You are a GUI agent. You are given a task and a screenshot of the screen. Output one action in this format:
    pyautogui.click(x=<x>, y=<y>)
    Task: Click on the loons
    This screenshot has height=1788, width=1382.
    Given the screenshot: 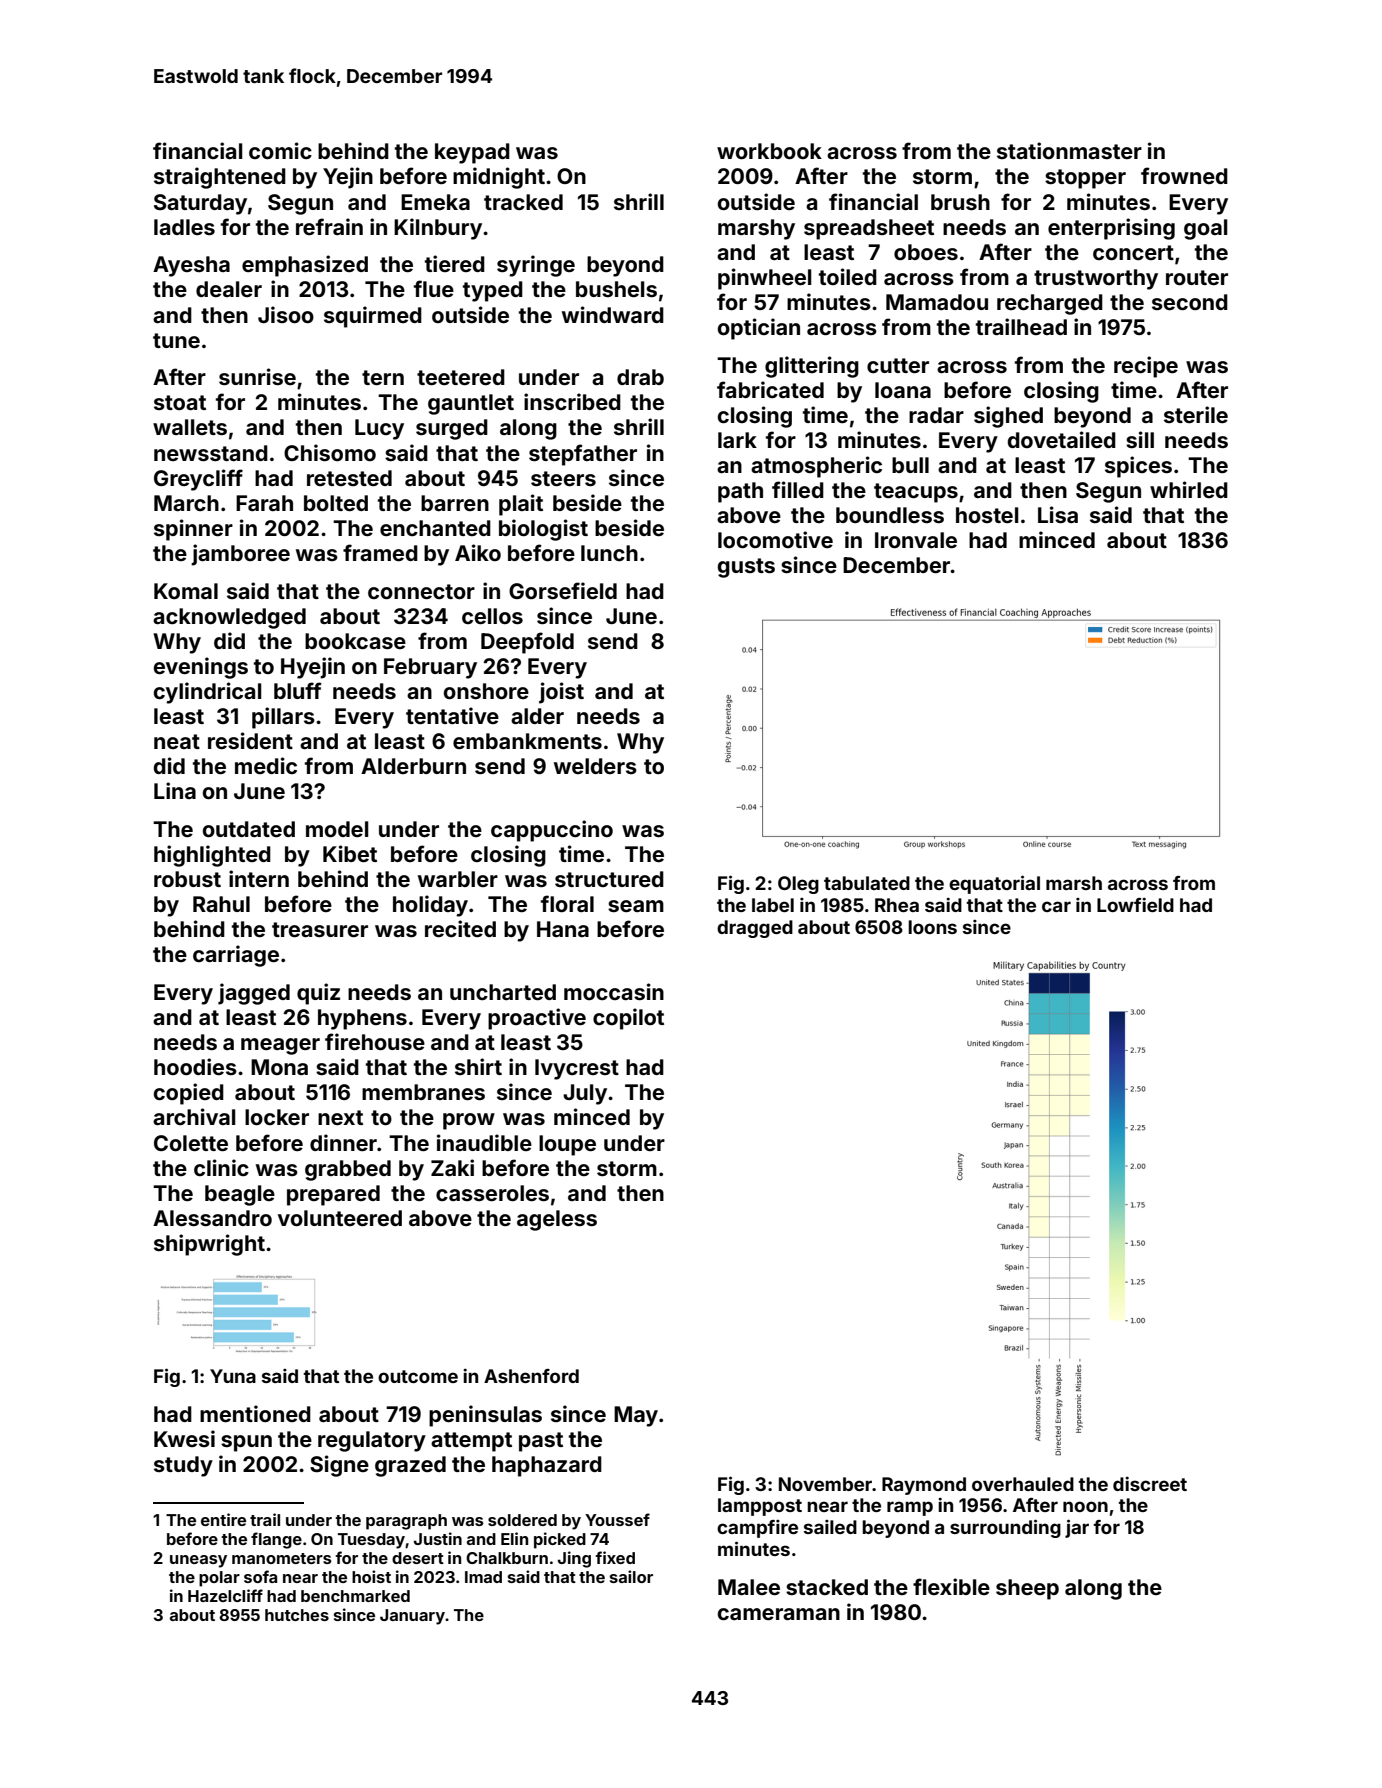 What is the action you would take?
    pyautogui.click(x=932, y=927)
